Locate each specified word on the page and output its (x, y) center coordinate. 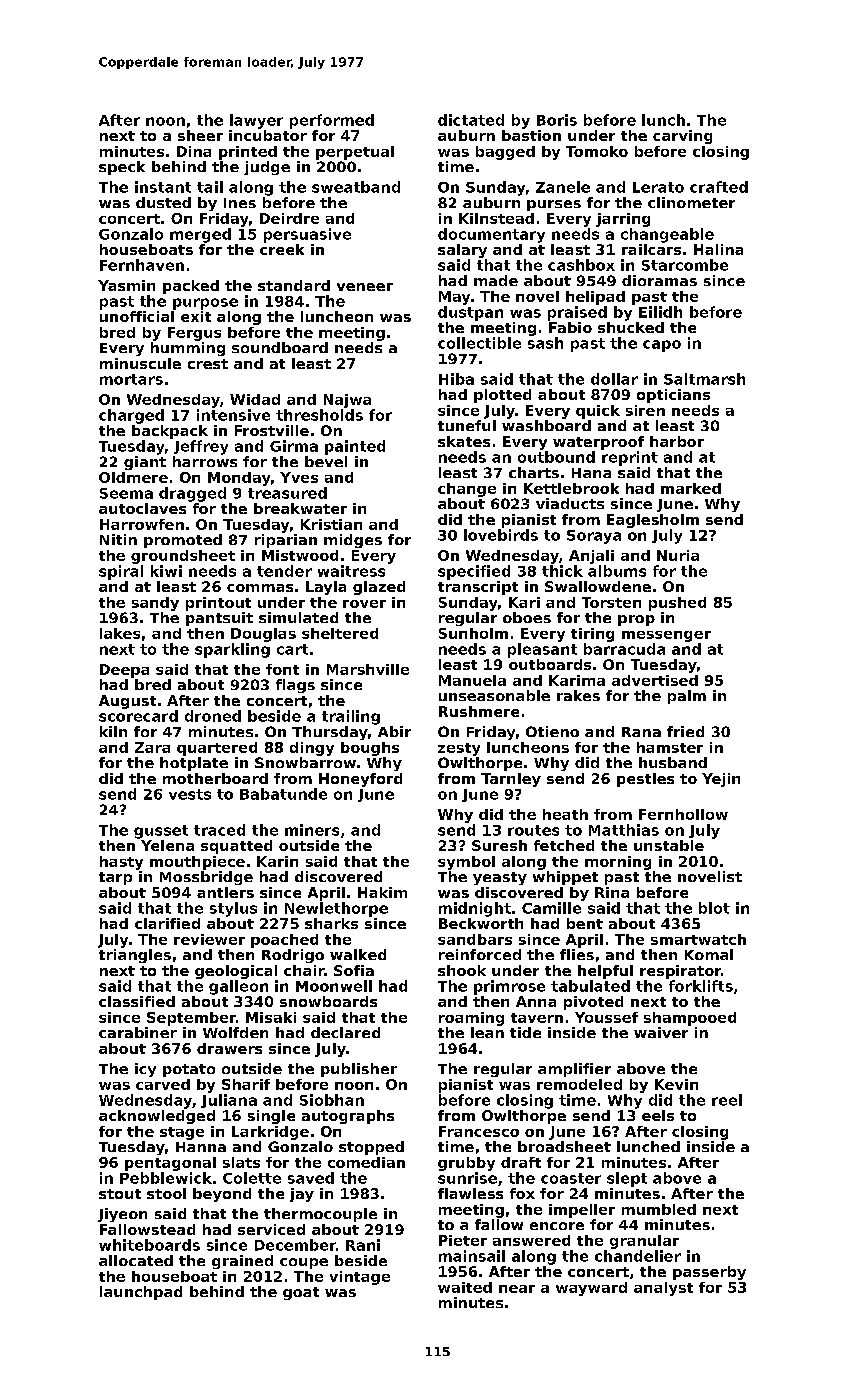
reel (727, 1100)
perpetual (355, 153)
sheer (200, 135)
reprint (630, 458)
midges (353, 541)
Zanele (563, 187)
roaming (471, 1019)
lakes (120, 633)
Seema (126, 493)
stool (166, 1193)
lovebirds (501, 535)
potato (189, 1070)
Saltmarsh (704, 379)
